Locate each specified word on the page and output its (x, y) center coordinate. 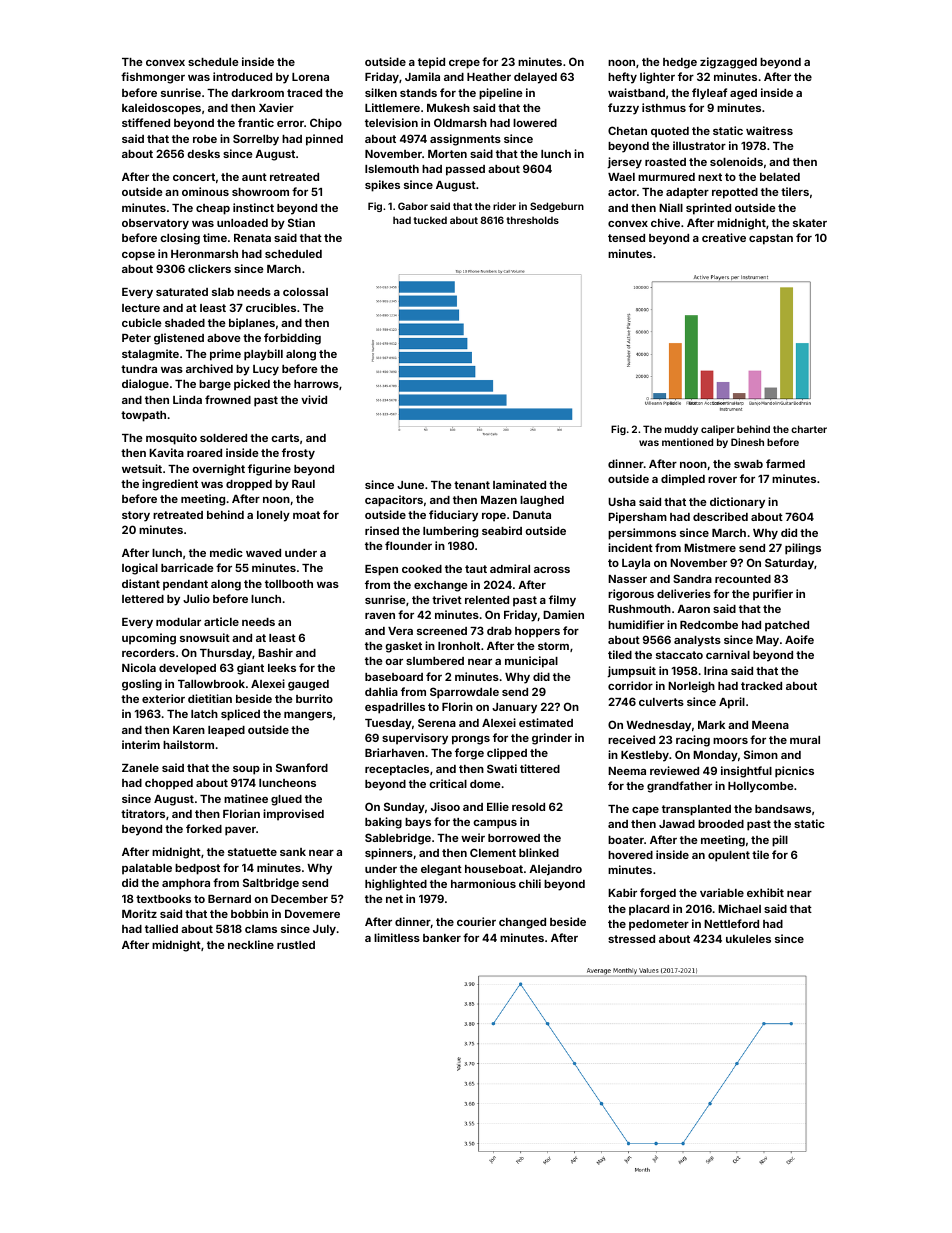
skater (810, 223)
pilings (803, 549)
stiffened (146, 122)
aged (743, 94)
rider (504, 206)
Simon (761, 754)
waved (263, 553)
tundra (139, 369)
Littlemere (392, 107)
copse (138, 256)
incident (630, 547)
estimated (546, 722)
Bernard (229, 899)
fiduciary (453, 516)
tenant (472, 485)
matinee (246, 798)
